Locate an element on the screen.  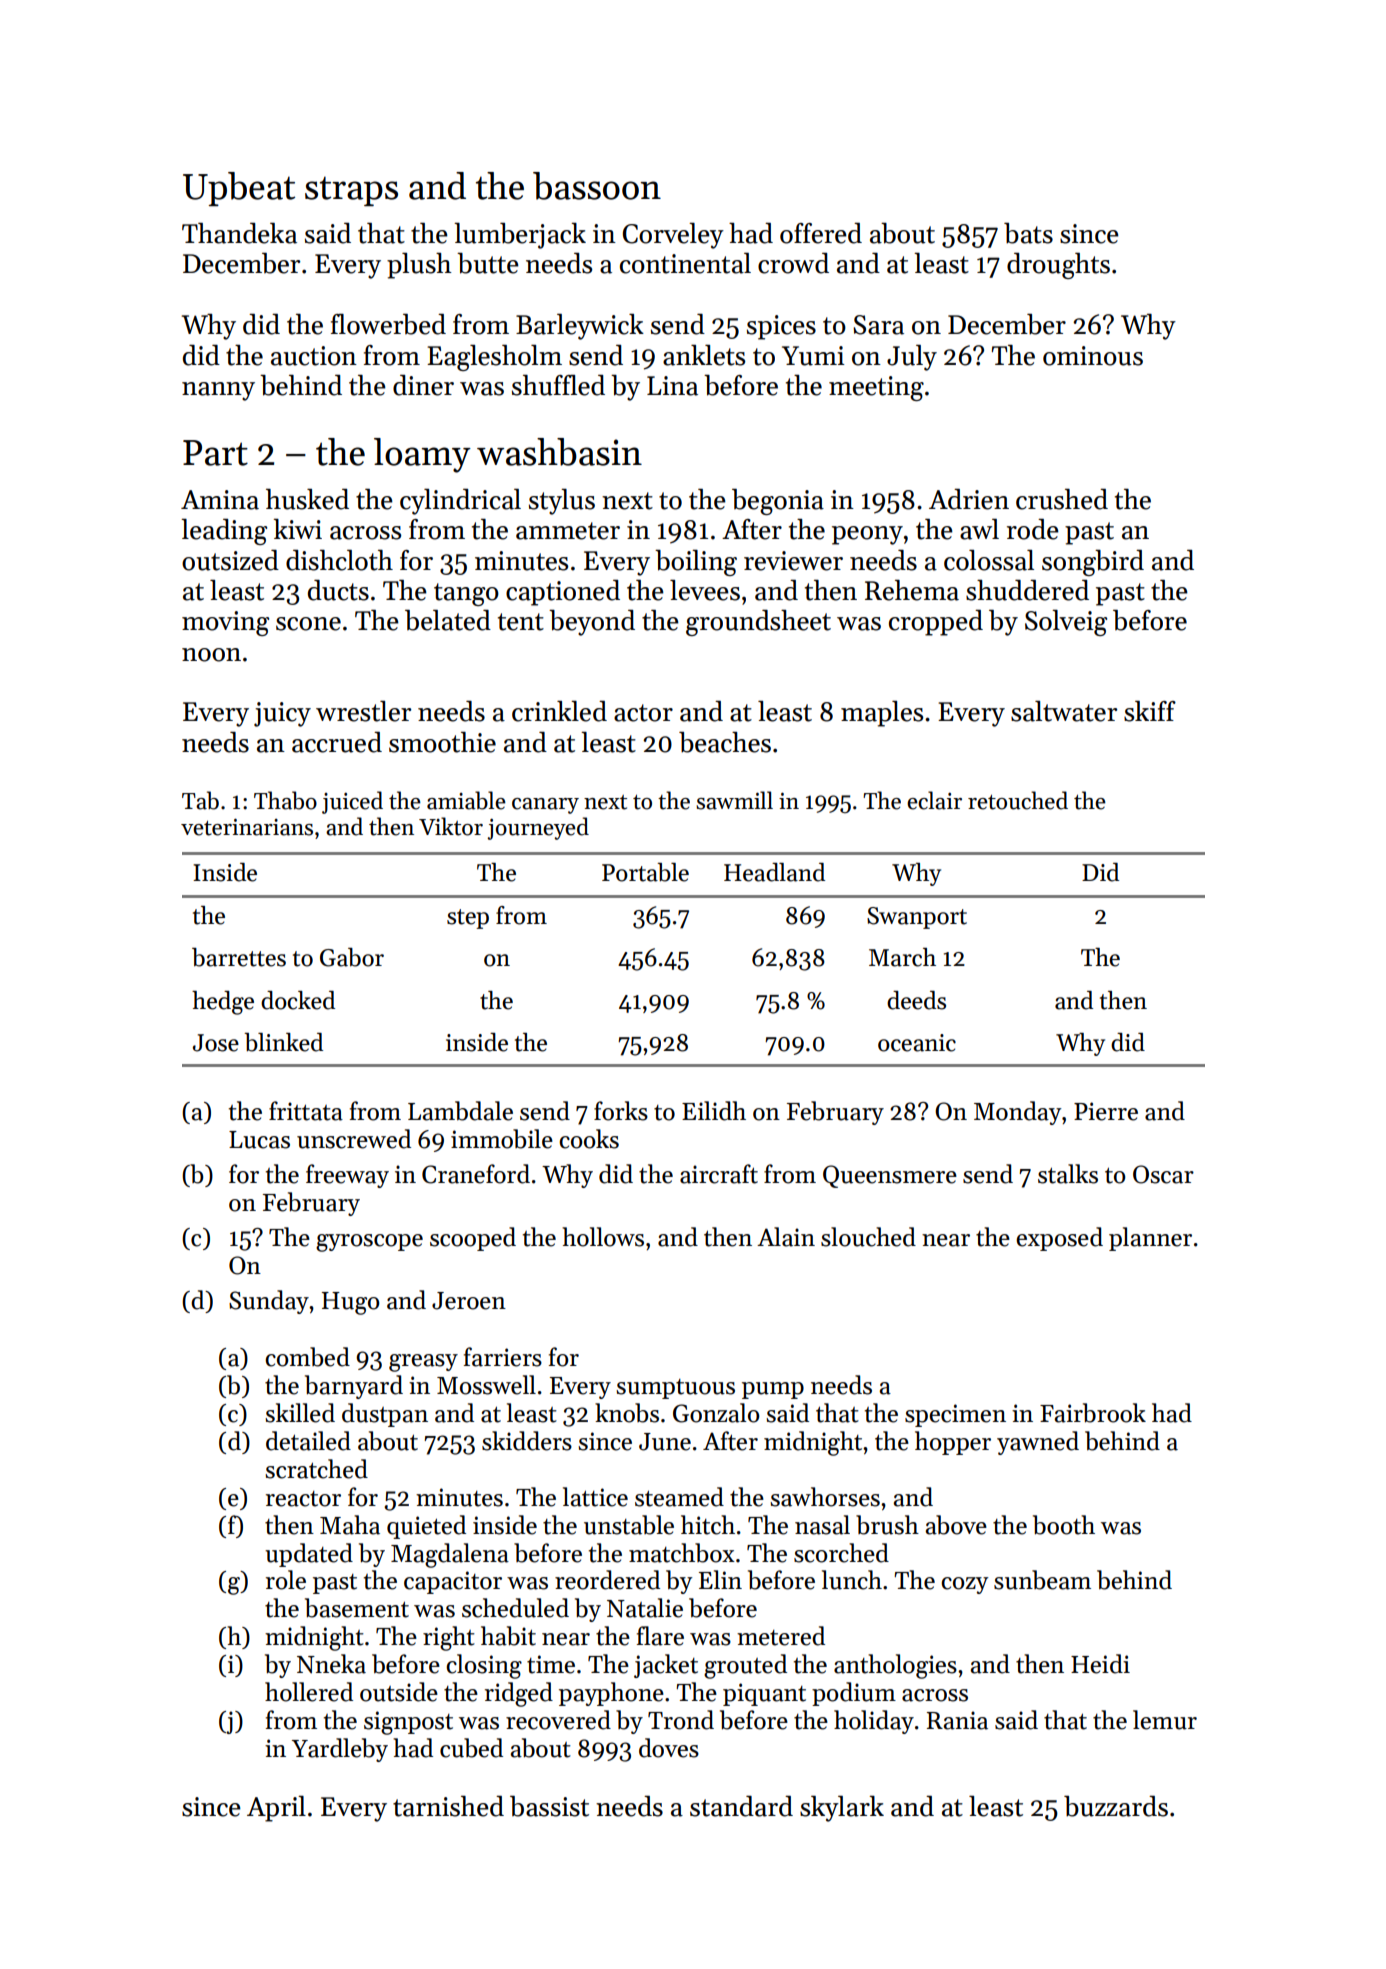
Pierre is located at coordinates (1106, 1111).
